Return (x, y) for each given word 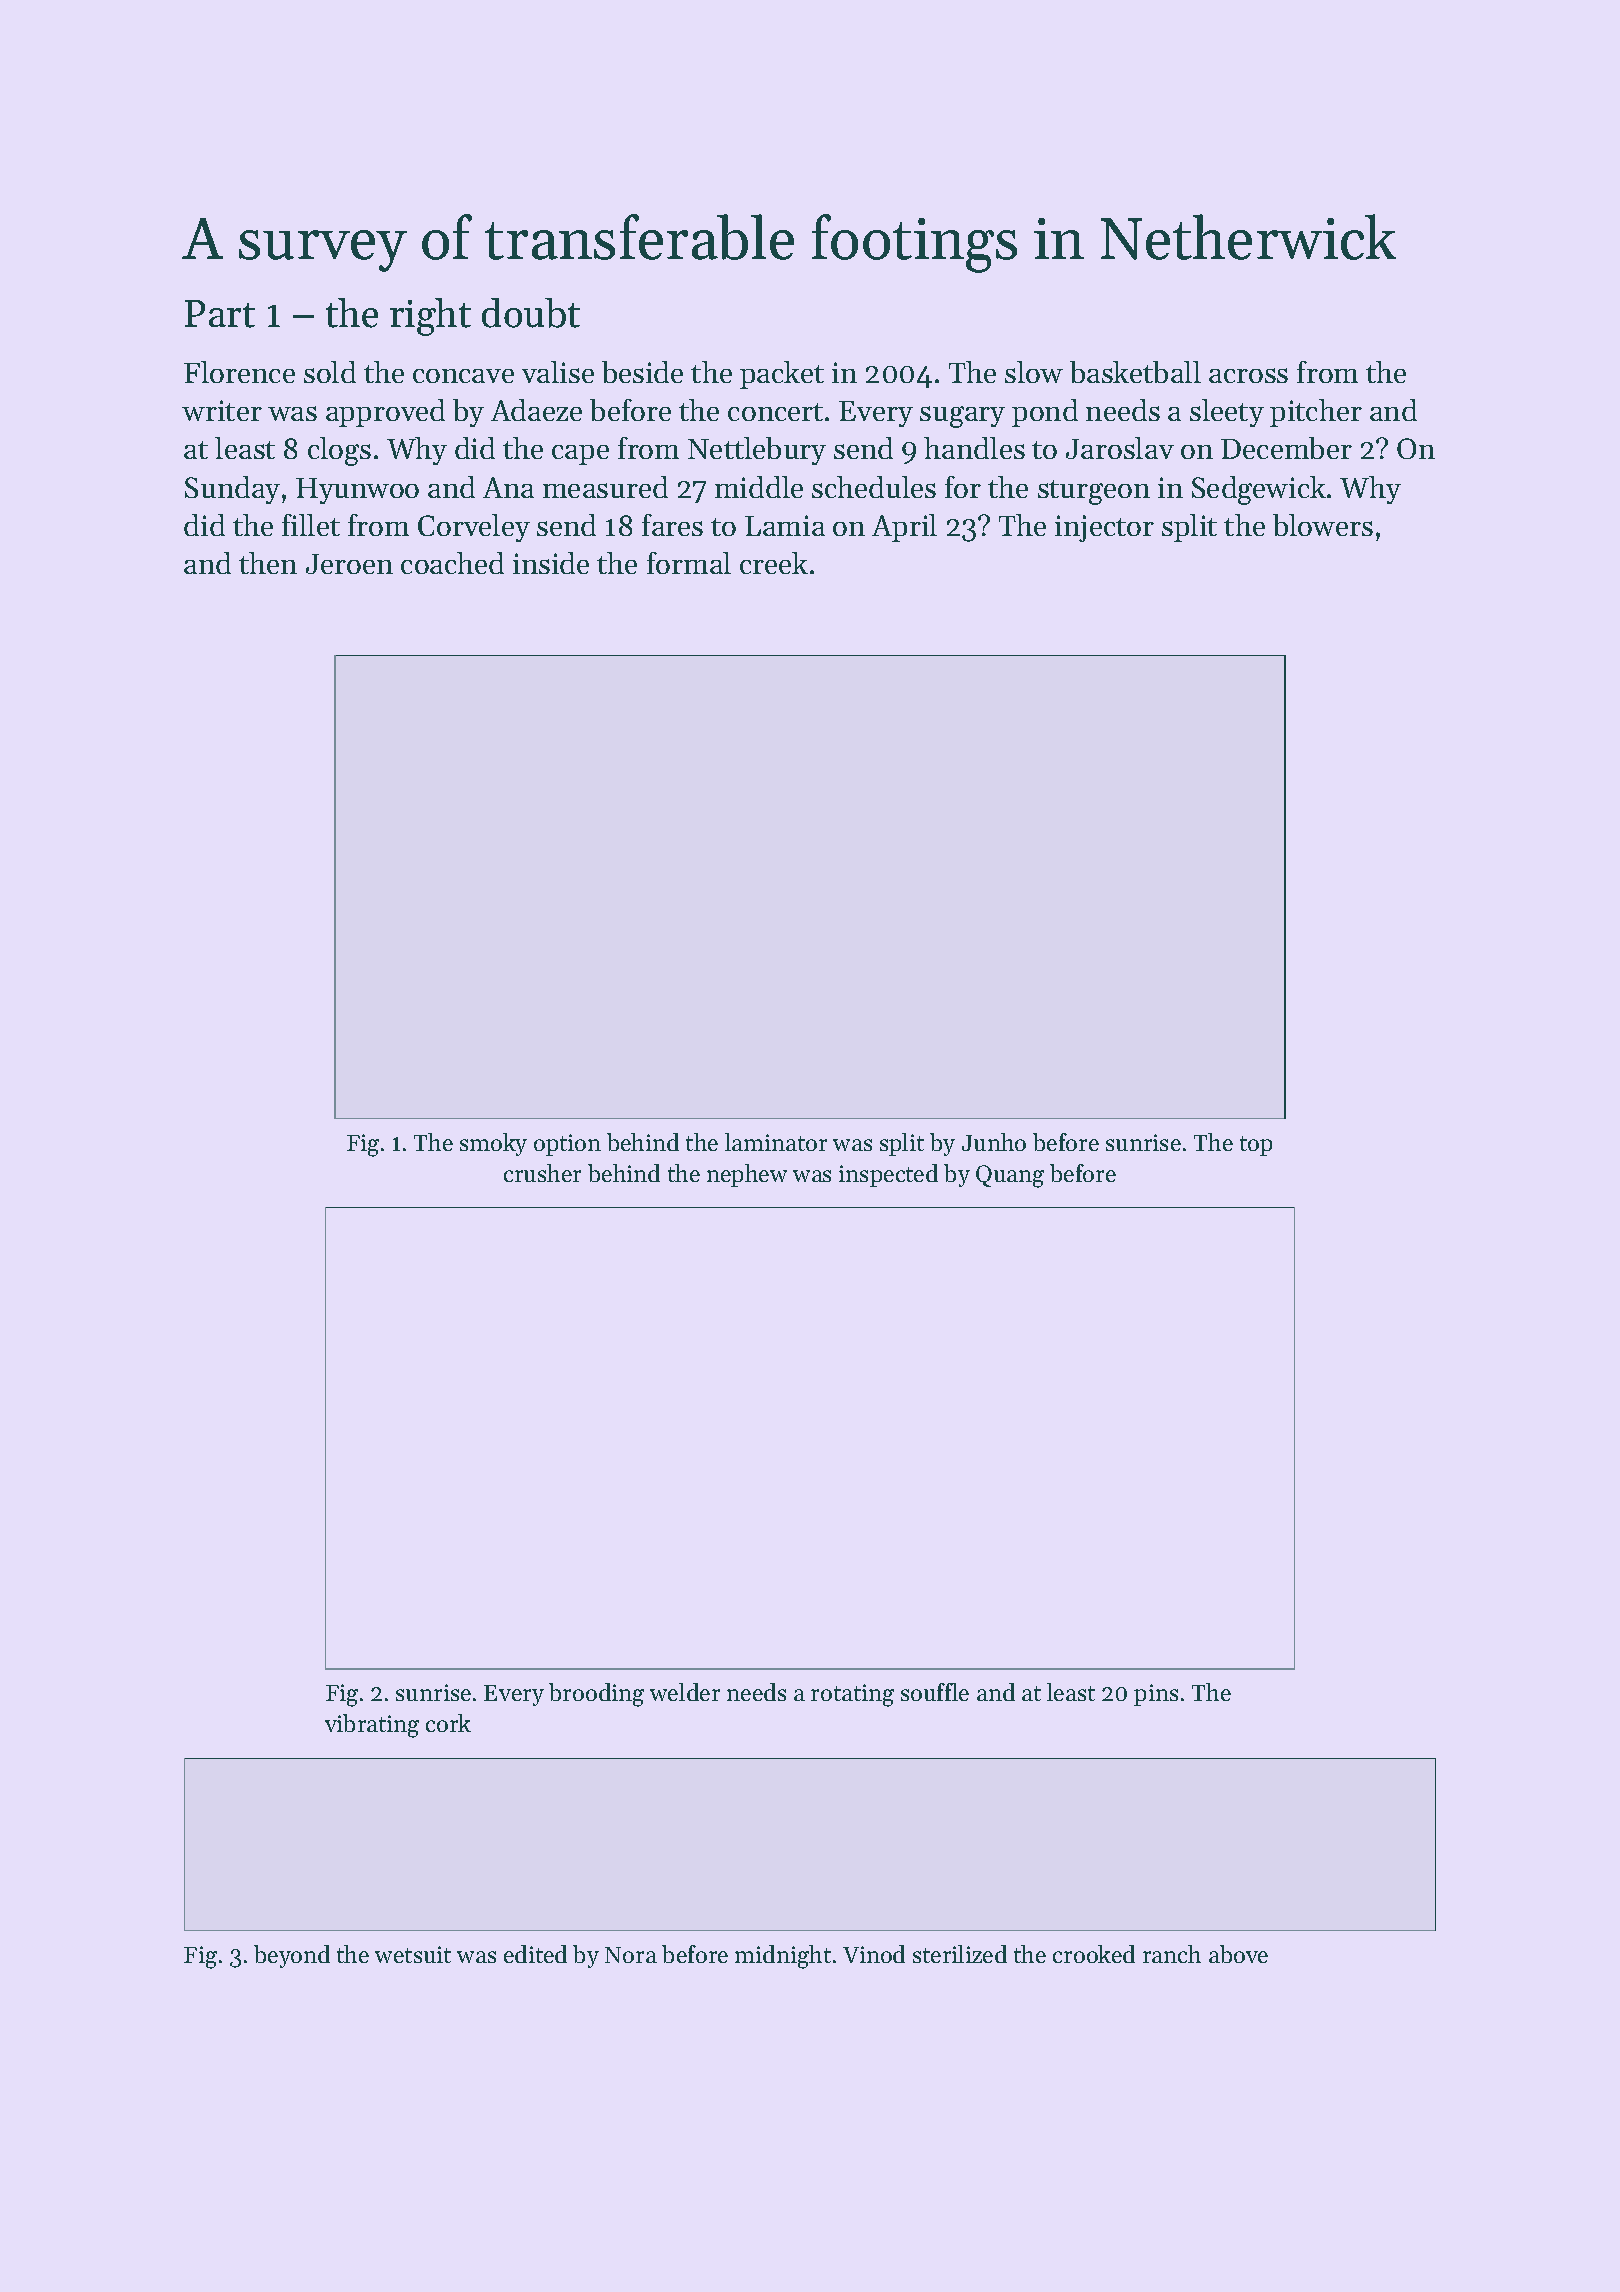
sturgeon (1094, 492)
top (1256, 1146)
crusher (542, 1173)
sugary (962, 417)
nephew (747, 1175)
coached (452, 563)
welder (685, 1692)
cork (448, 1723)
